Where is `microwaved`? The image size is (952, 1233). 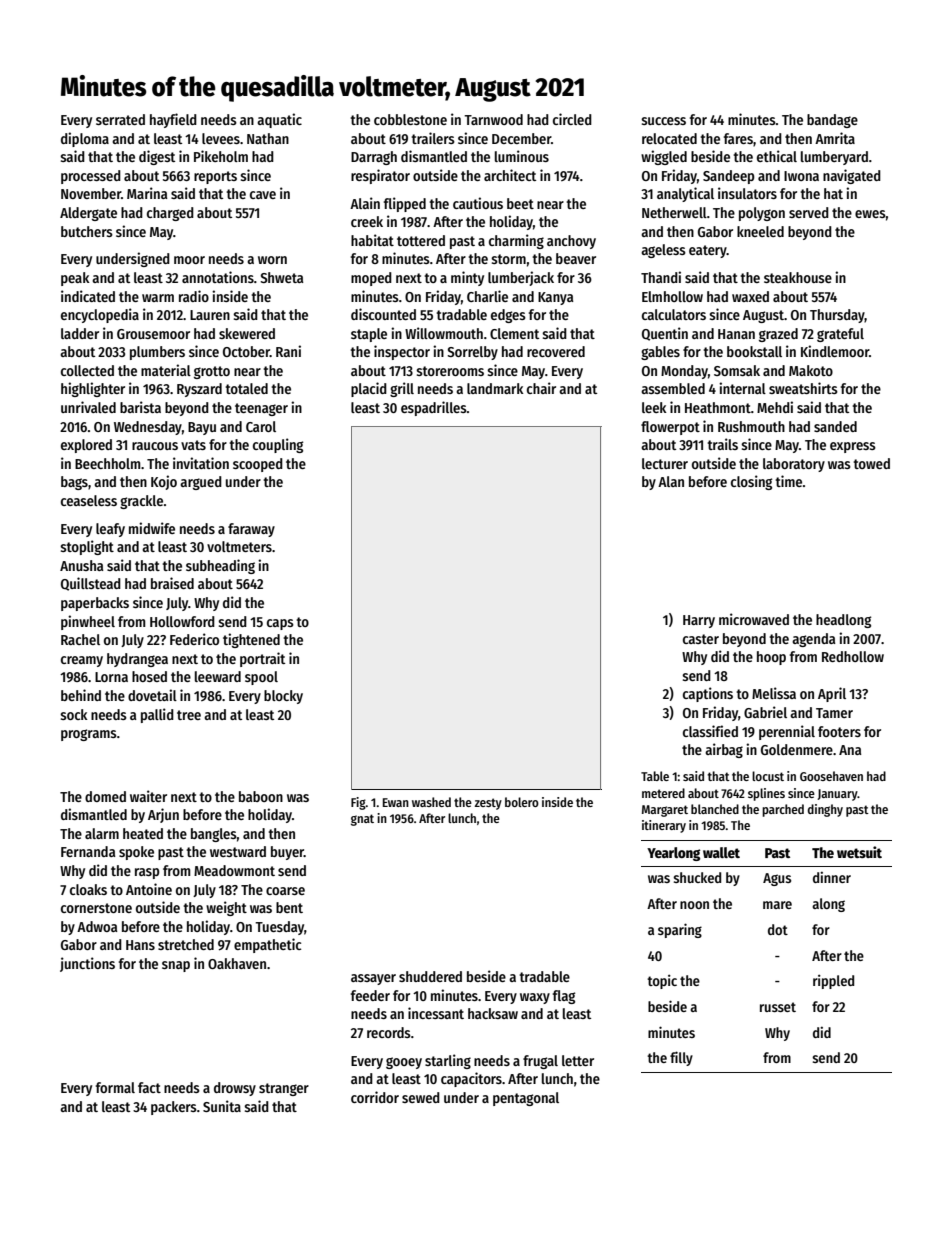 microwaved is located at coordinates (754, 619).
